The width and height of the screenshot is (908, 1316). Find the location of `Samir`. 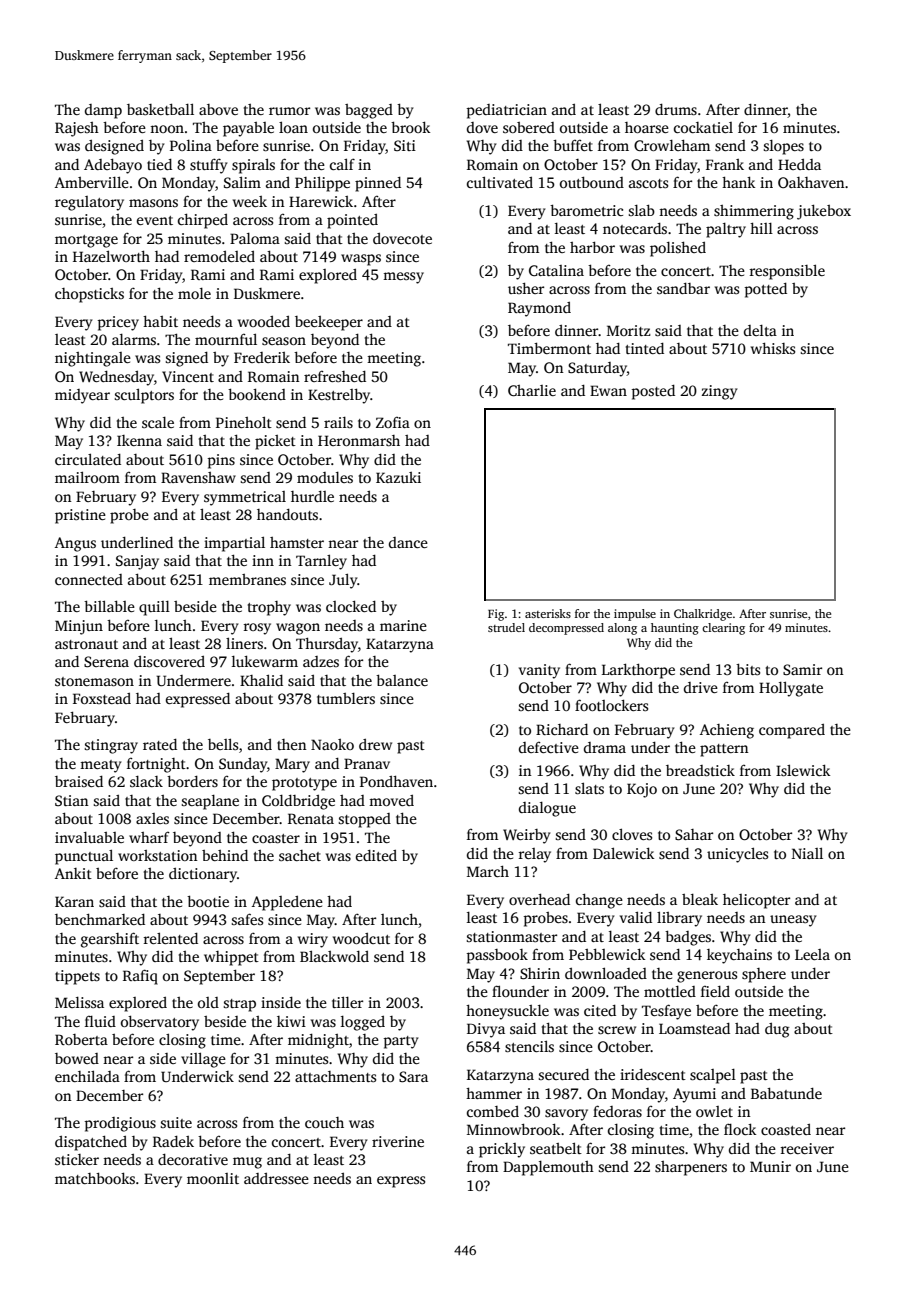

Samir is located at coordinates (802, 669).
